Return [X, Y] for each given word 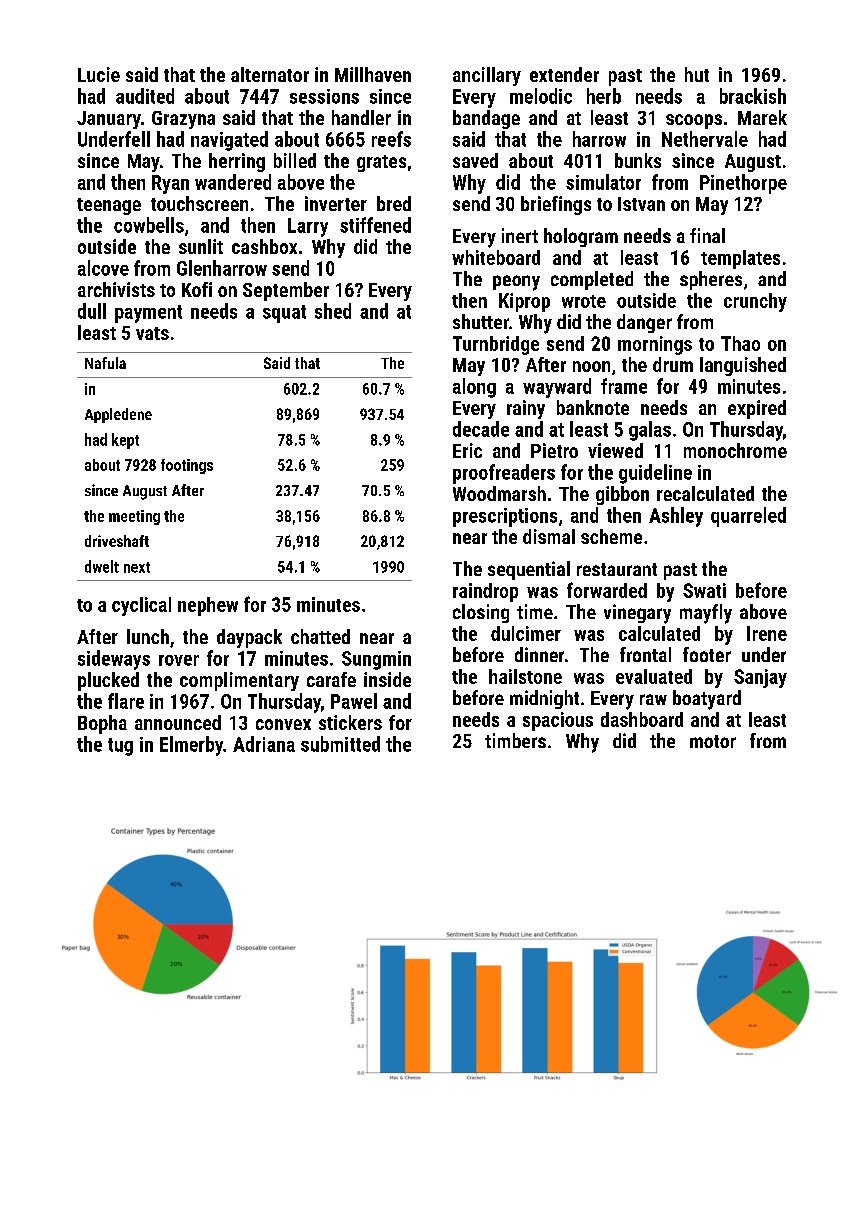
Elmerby [191, 746]
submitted [340, 744]
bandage [486, 119]
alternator [270, 74]
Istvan [641, 204]
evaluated [654, 676]
